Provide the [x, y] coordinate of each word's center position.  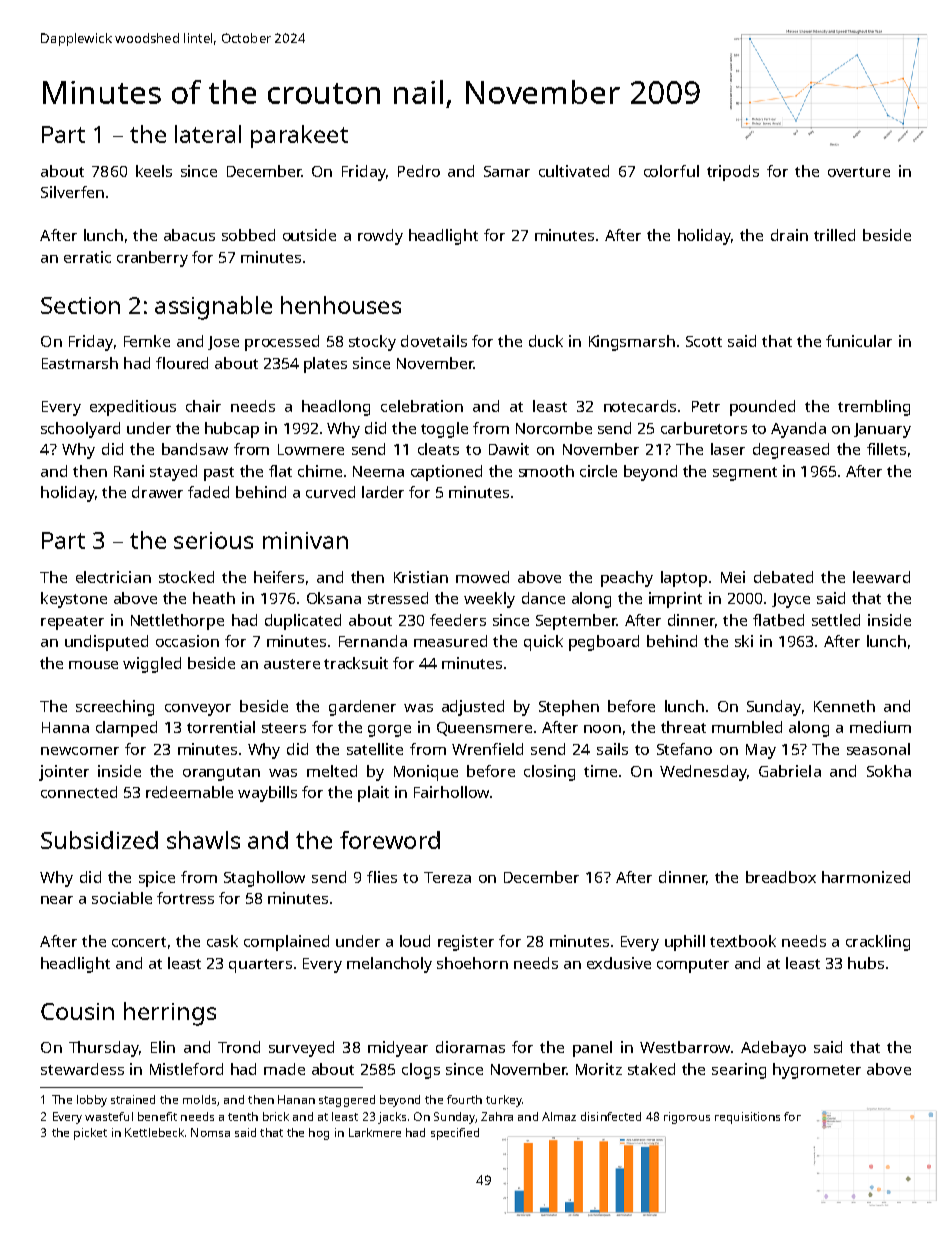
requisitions [747, 1118]
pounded [762, 408]
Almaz [559, 1116]
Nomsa [210, 1132]
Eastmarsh [80, 363]
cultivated [574, 171]
